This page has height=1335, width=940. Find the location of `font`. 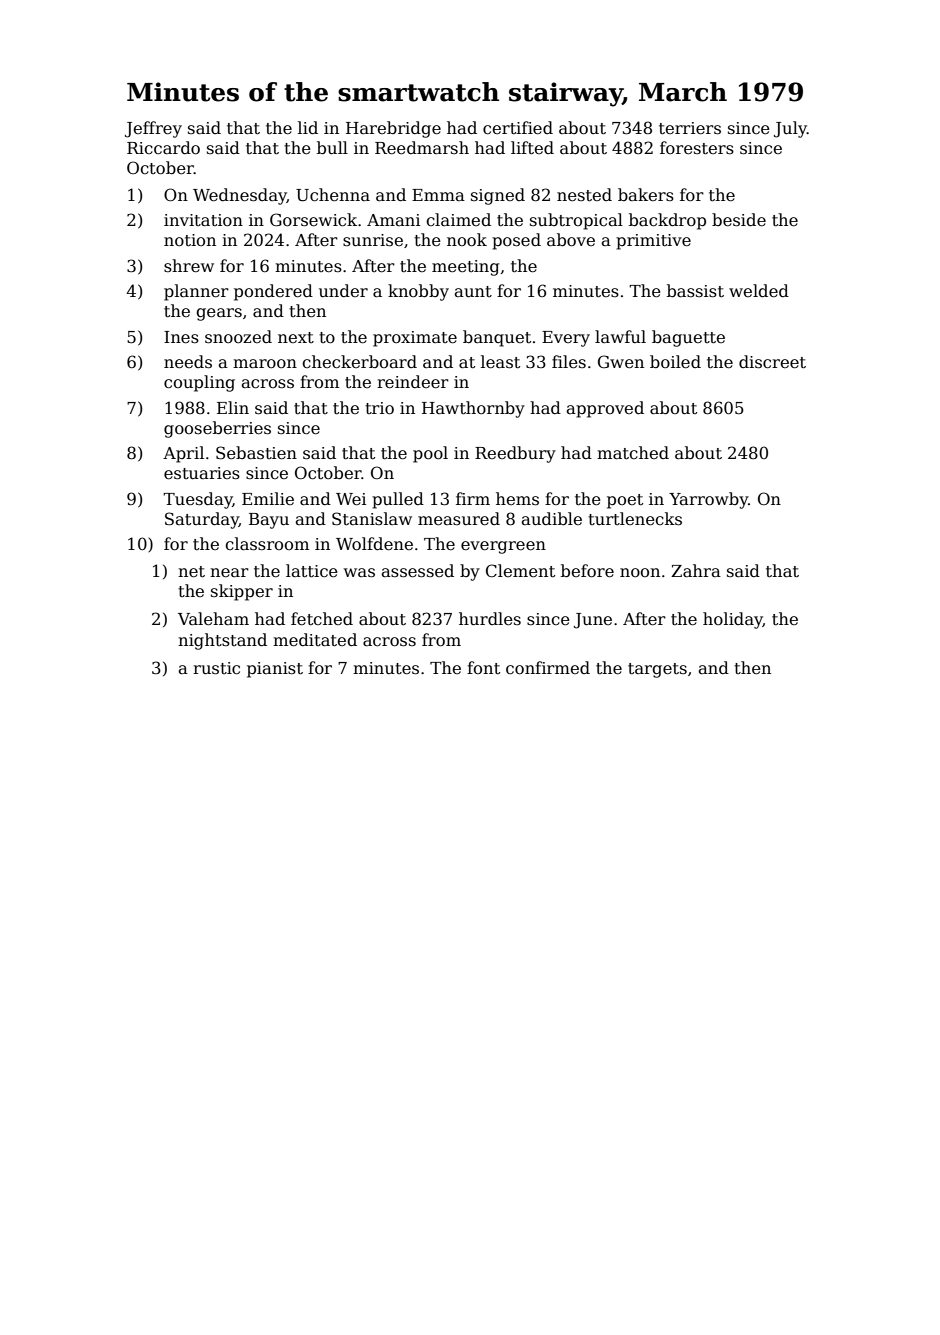

font is located at coordinates (483, 667).
